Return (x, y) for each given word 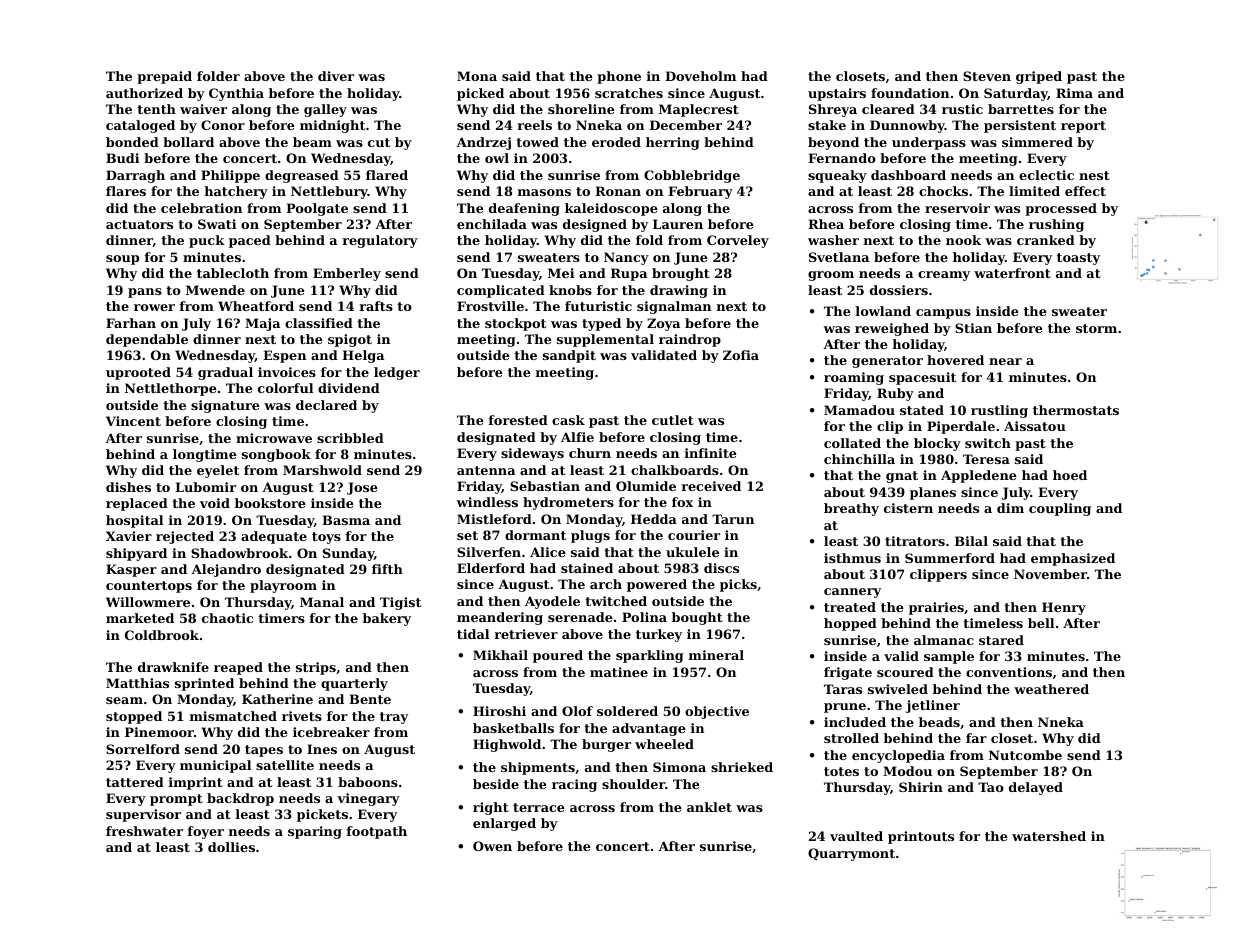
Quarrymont (851, 854)
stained (587, 568)
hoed (1070, 475)
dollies (231, 847)
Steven (987, 76)
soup (122, 260)
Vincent (133, 421)
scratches (629, 93)
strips (316, 668)
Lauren (678, 224)
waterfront (1012, 273)
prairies (936, 608)
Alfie (577, 437)
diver (336, 76)
